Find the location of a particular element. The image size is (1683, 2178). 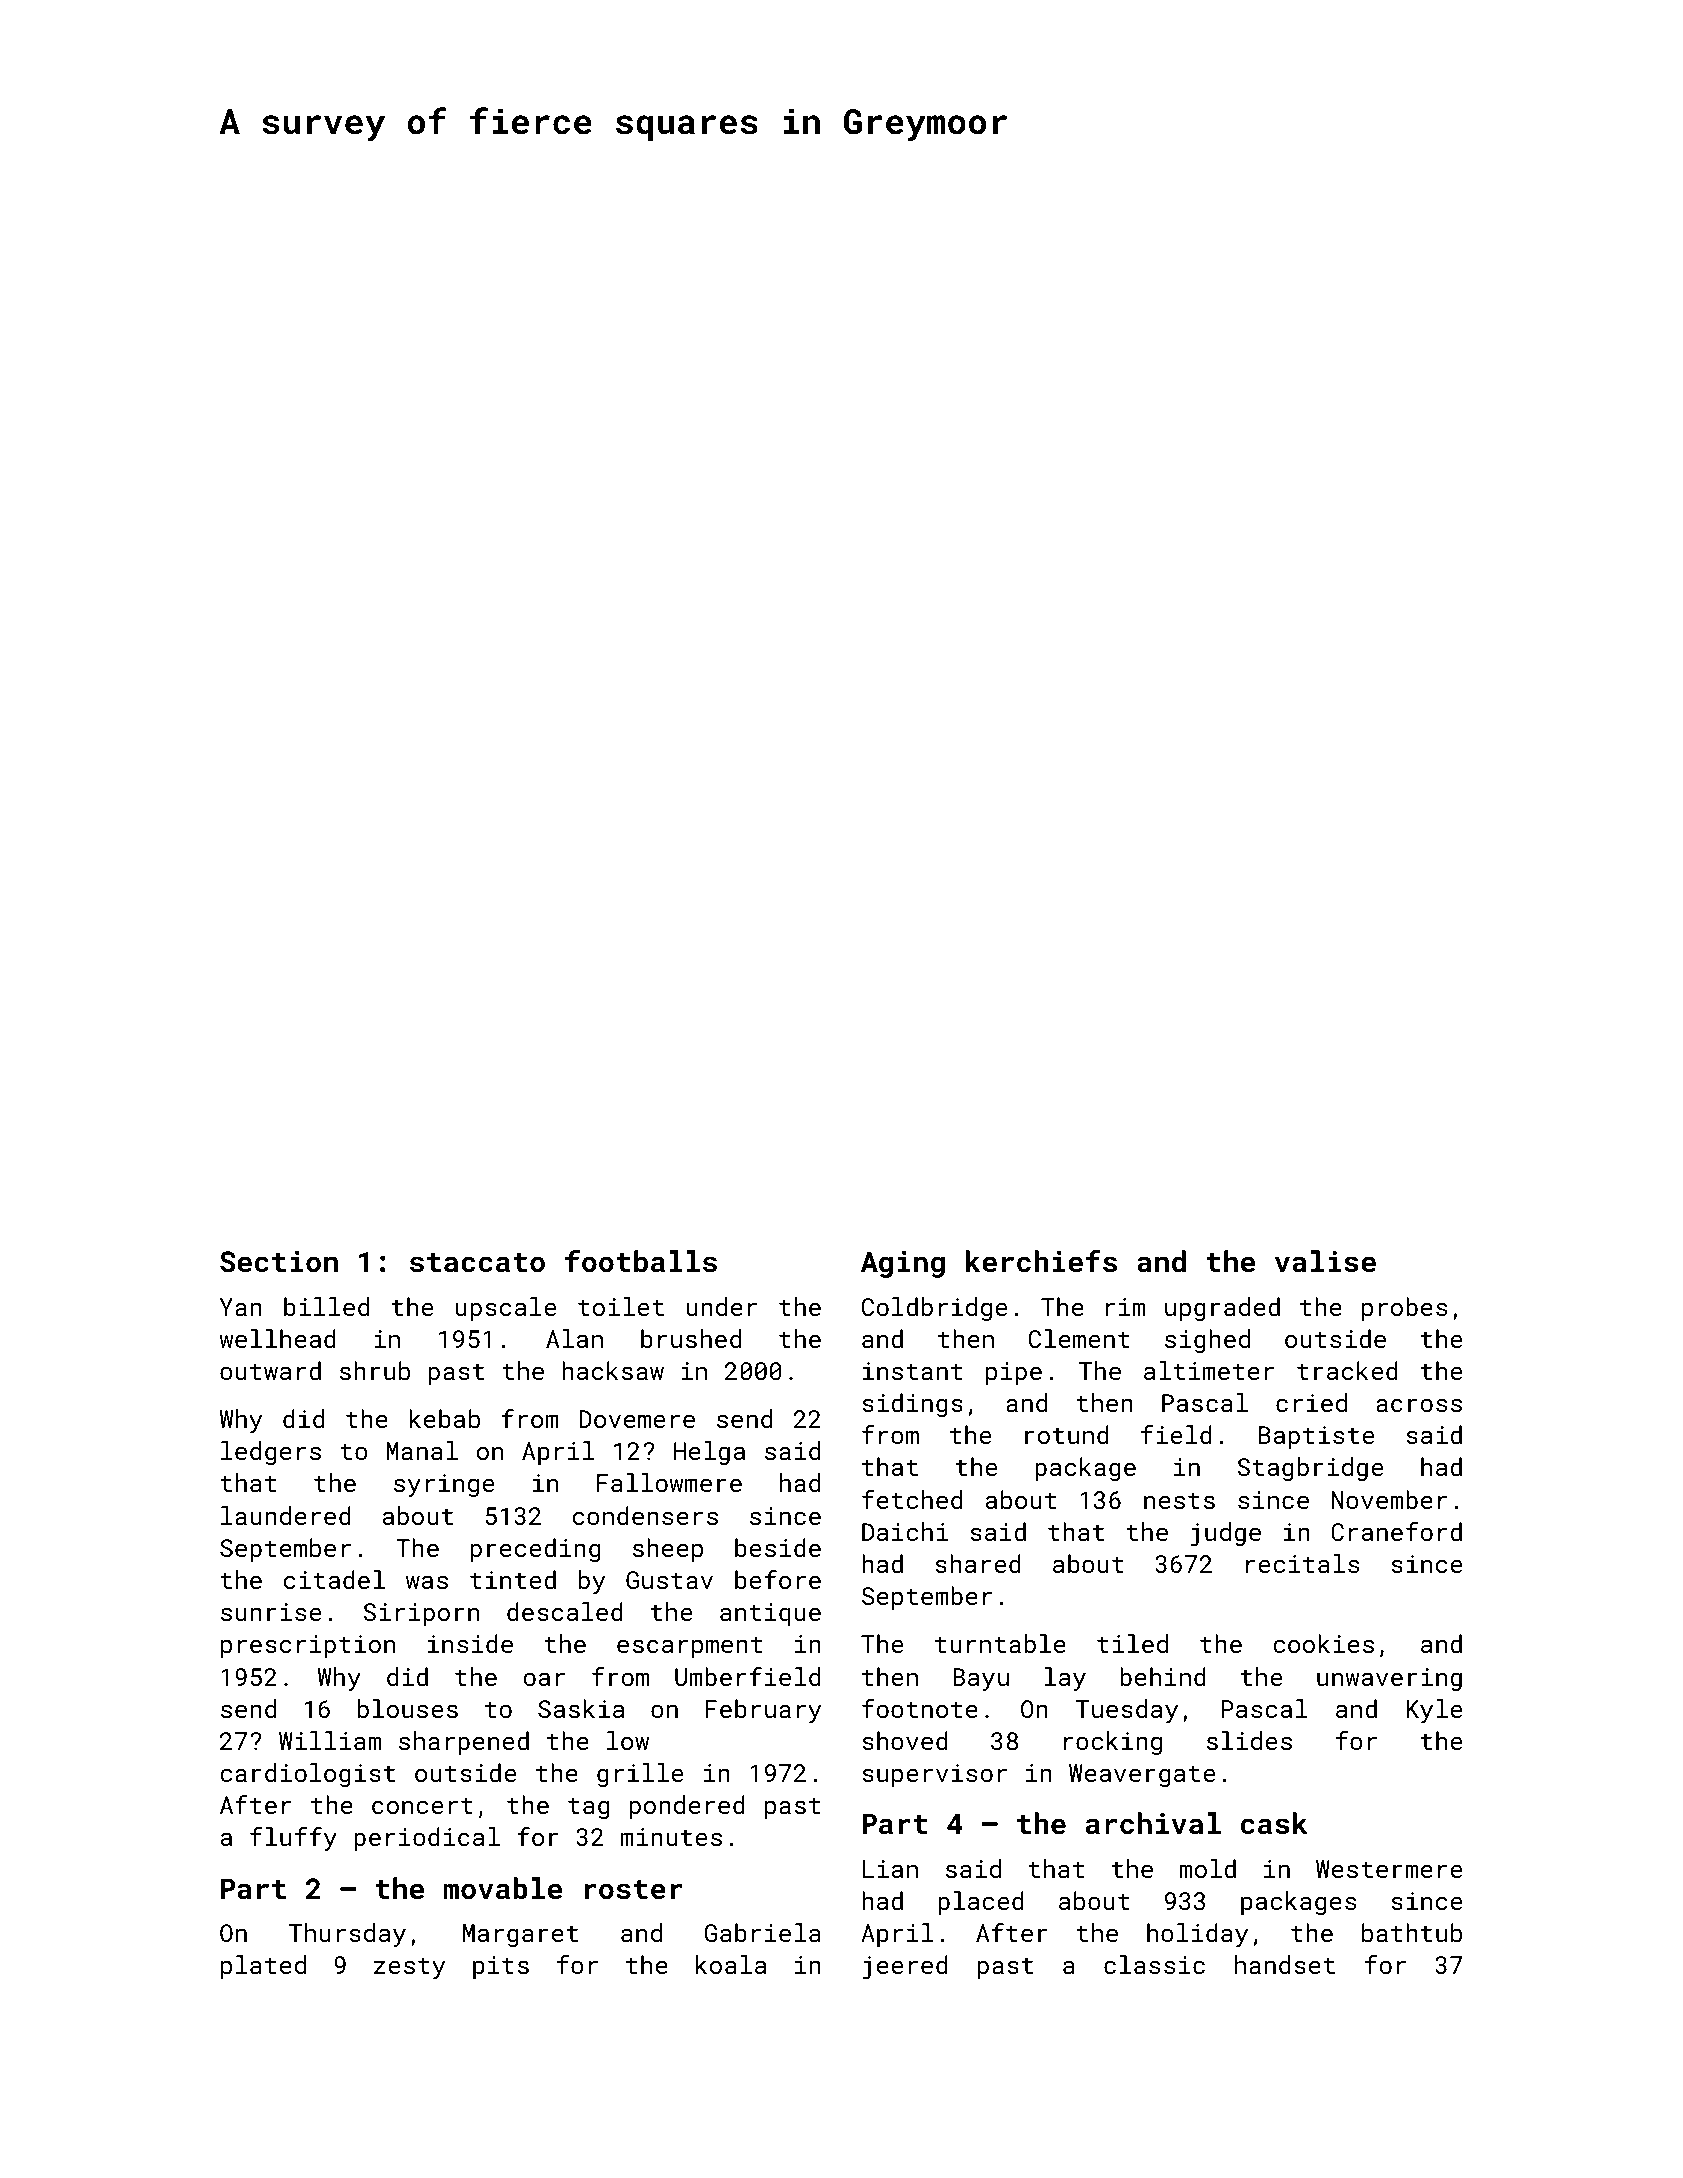

nests is located at coordinates (1179, 1501).
